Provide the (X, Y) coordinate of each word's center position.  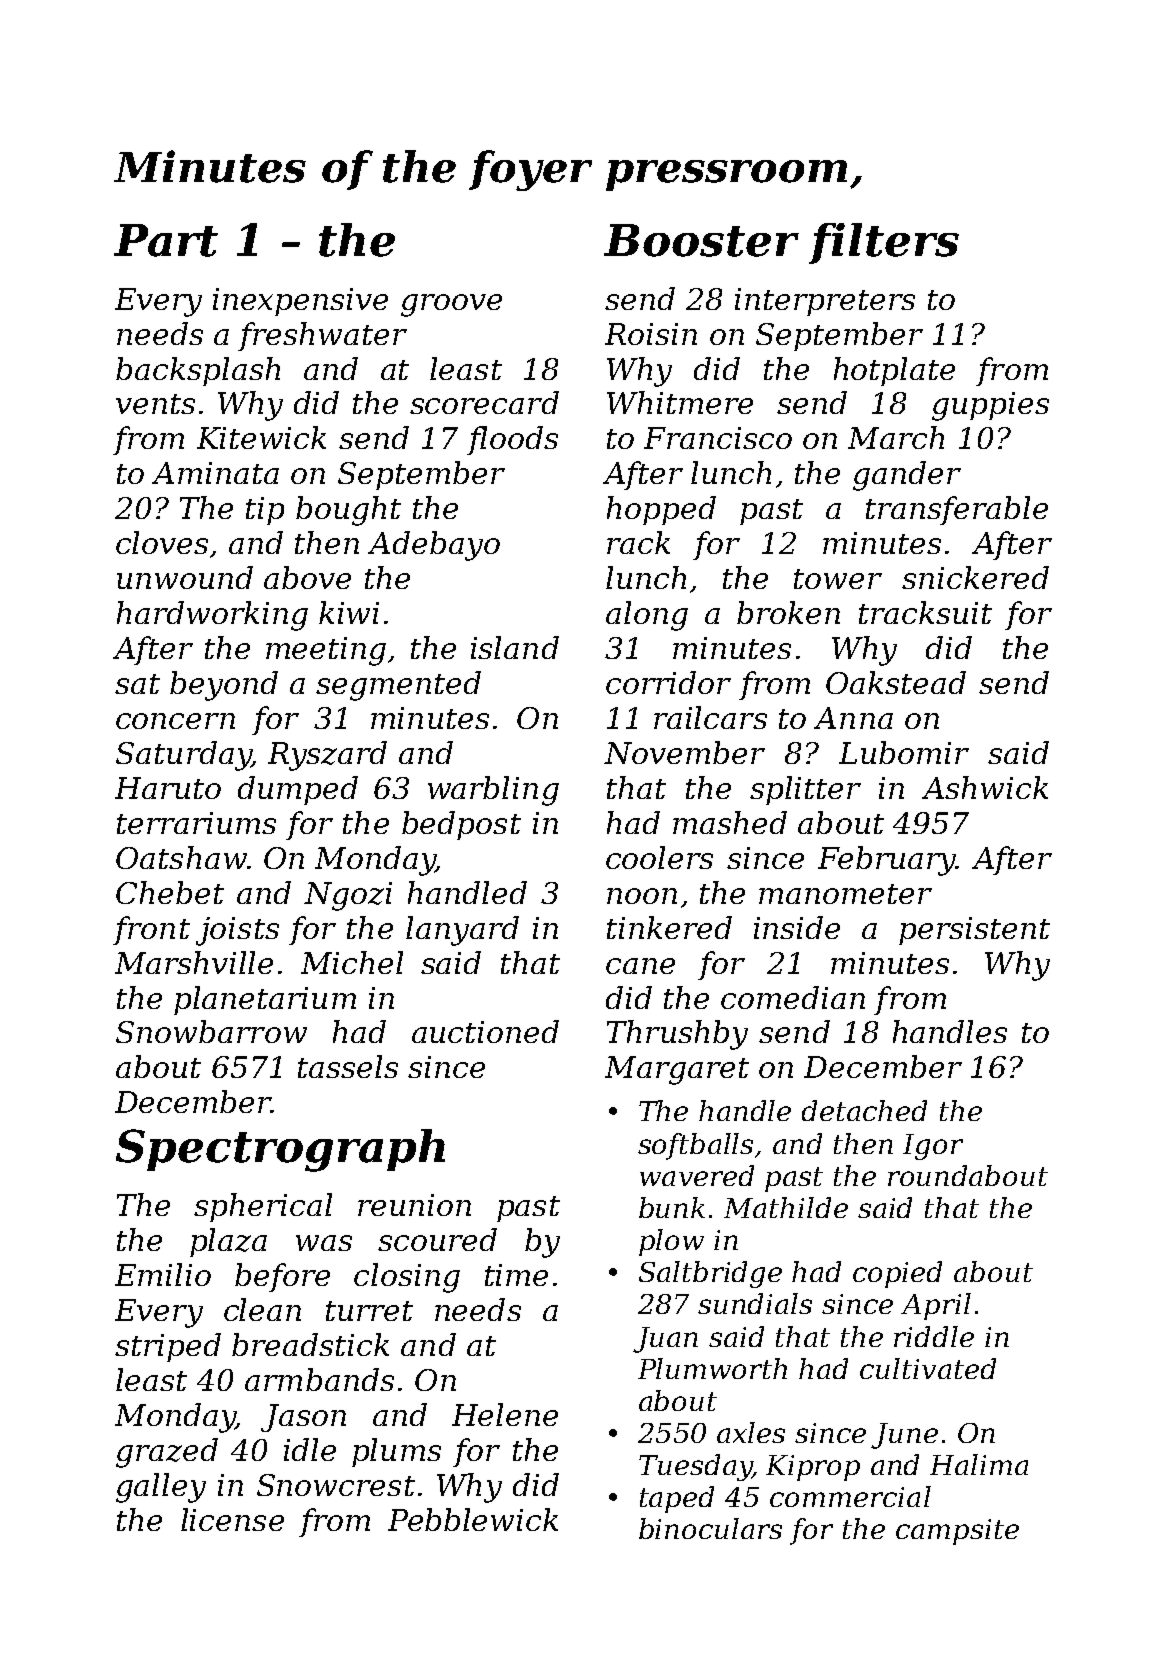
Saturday (183, 756)
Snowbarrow (211, 1031)
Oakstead (896, 682)
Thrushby (677, 1035)
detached (864, 1110)
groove (451, 305)
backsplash (198, 371)
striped (168, 1347)
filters (884, 243)
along (647, 616)
